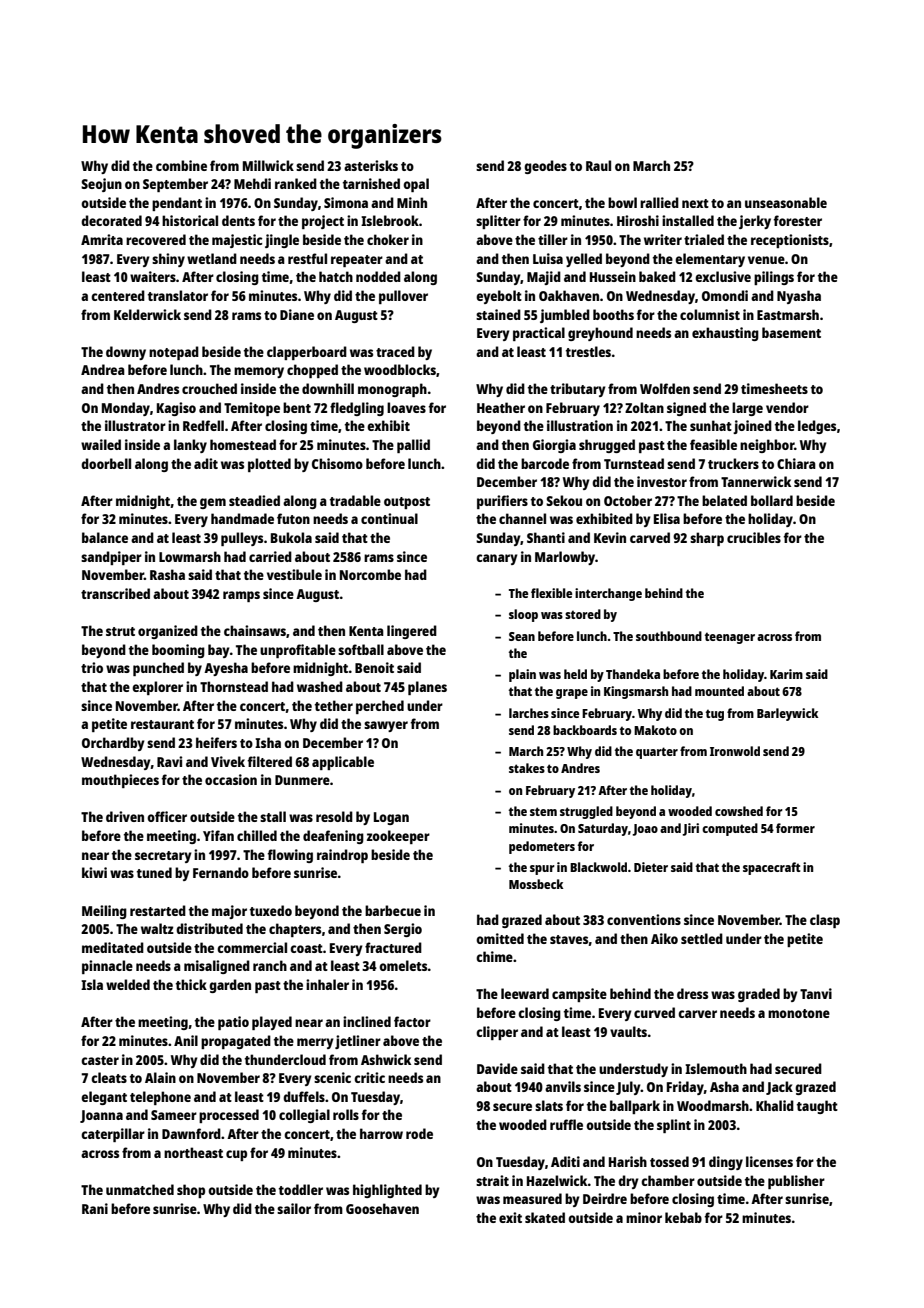  Describe the element at coordinates (795, 828) in the screenshot. I see `former` at that location.
